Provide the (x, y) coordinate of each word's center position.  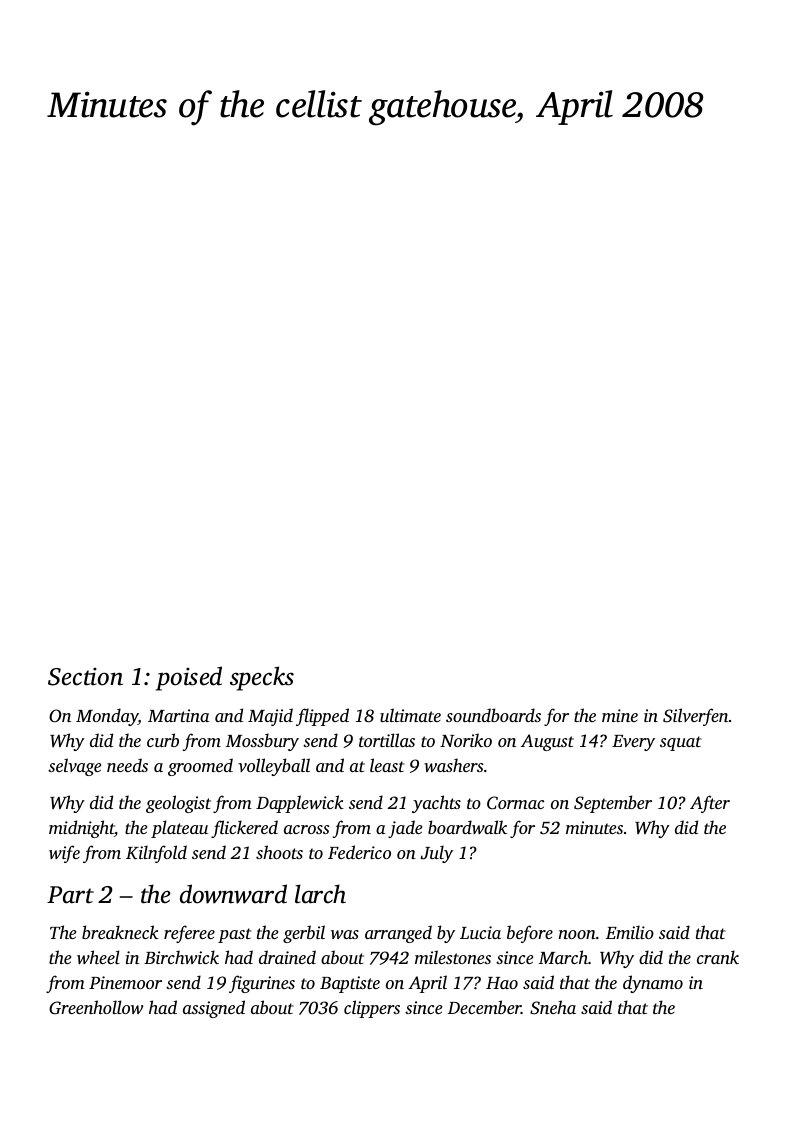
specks (262, 678)
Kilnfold (156, 854)
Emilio (630, 932)
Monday (107, 717)
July (437, 854)
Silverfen (696, 717)
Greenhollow (96, 1007)
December (484, 1007)
